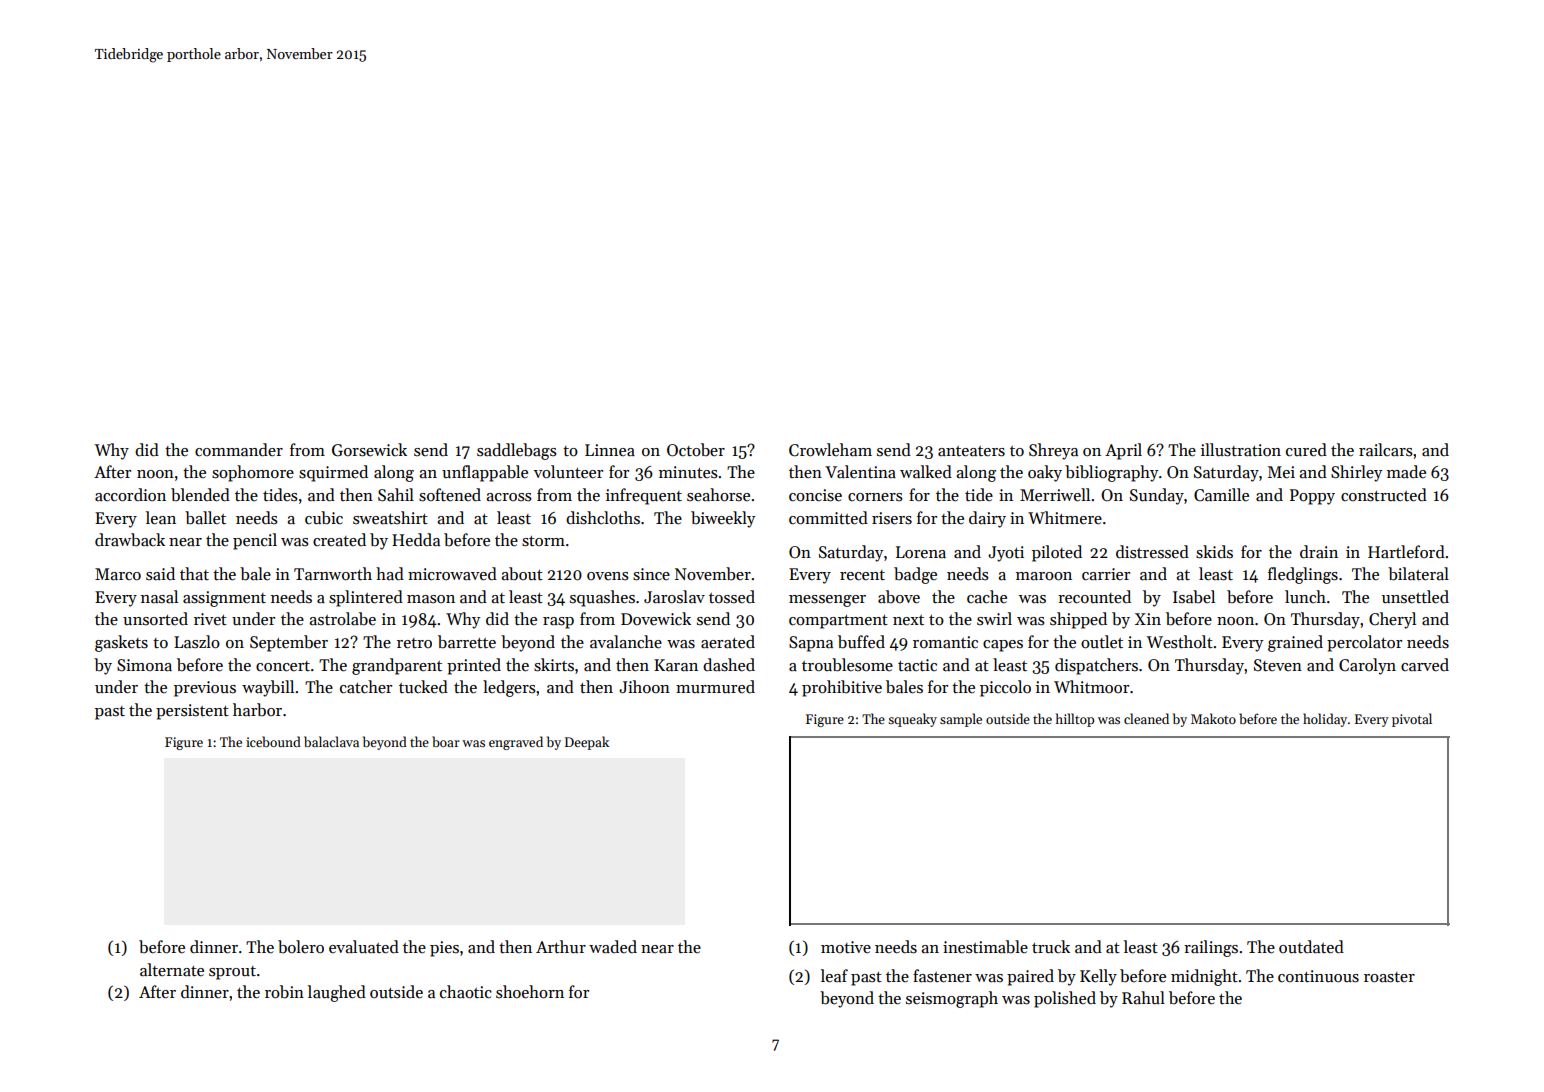 The width and height of the screenshot is (1544, 1092). I want to click on truck, so click(1051, 946).
